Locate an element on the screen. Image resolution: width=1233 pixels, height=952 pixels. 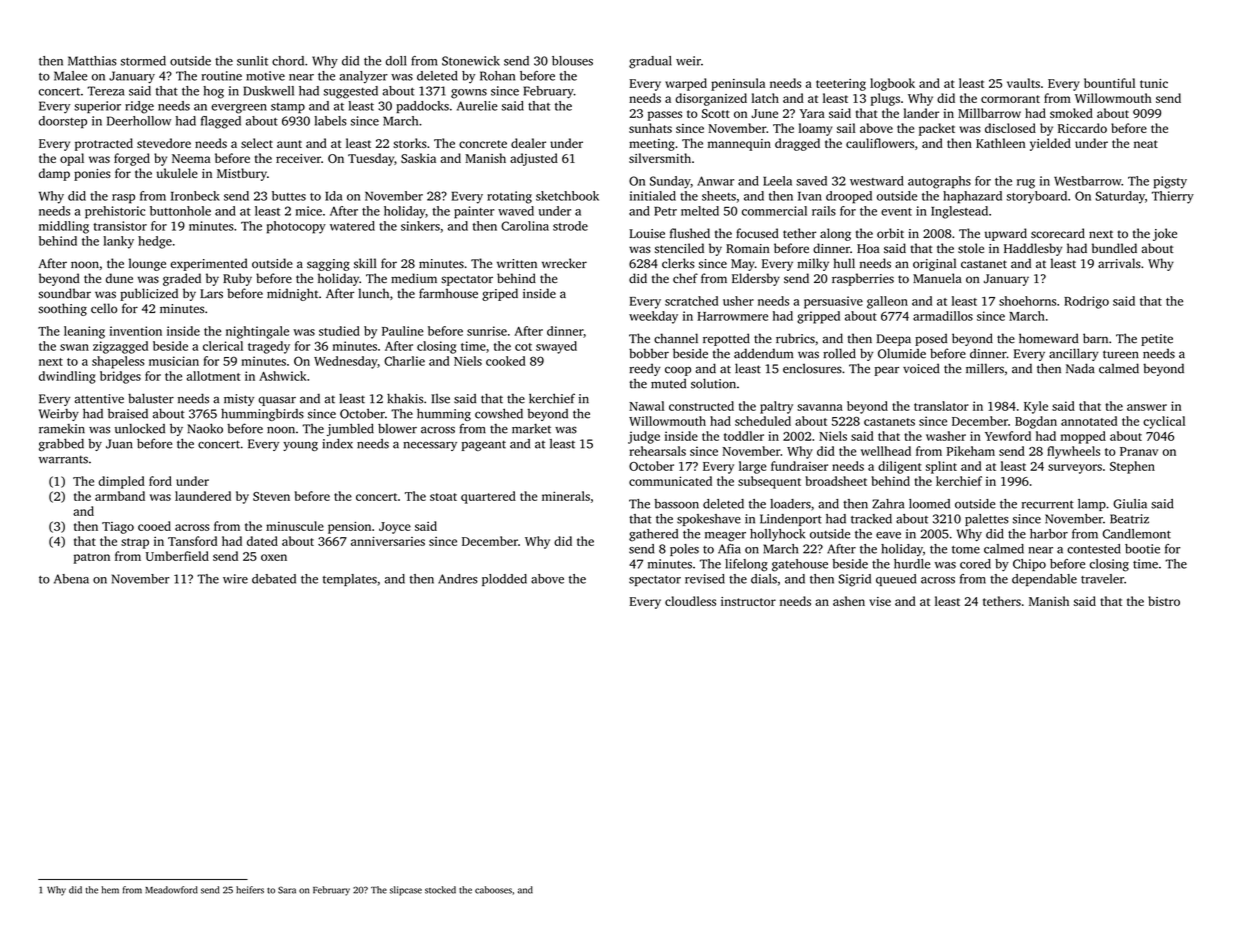
gradual is located at coordinates (650, 62).
